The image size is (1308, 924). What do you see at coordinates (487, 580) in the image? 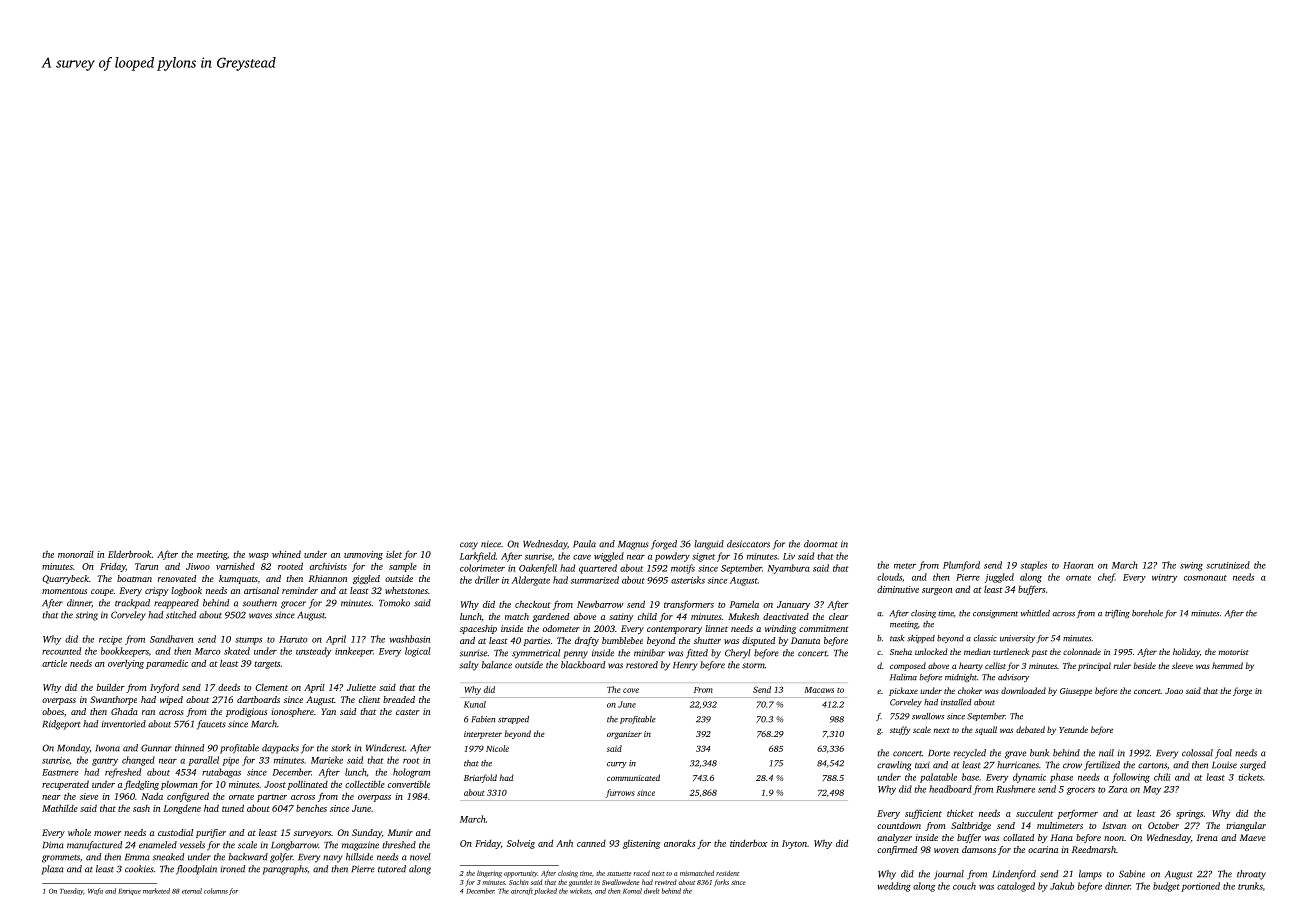
I see `driller` at bounding box center [487, 580].
